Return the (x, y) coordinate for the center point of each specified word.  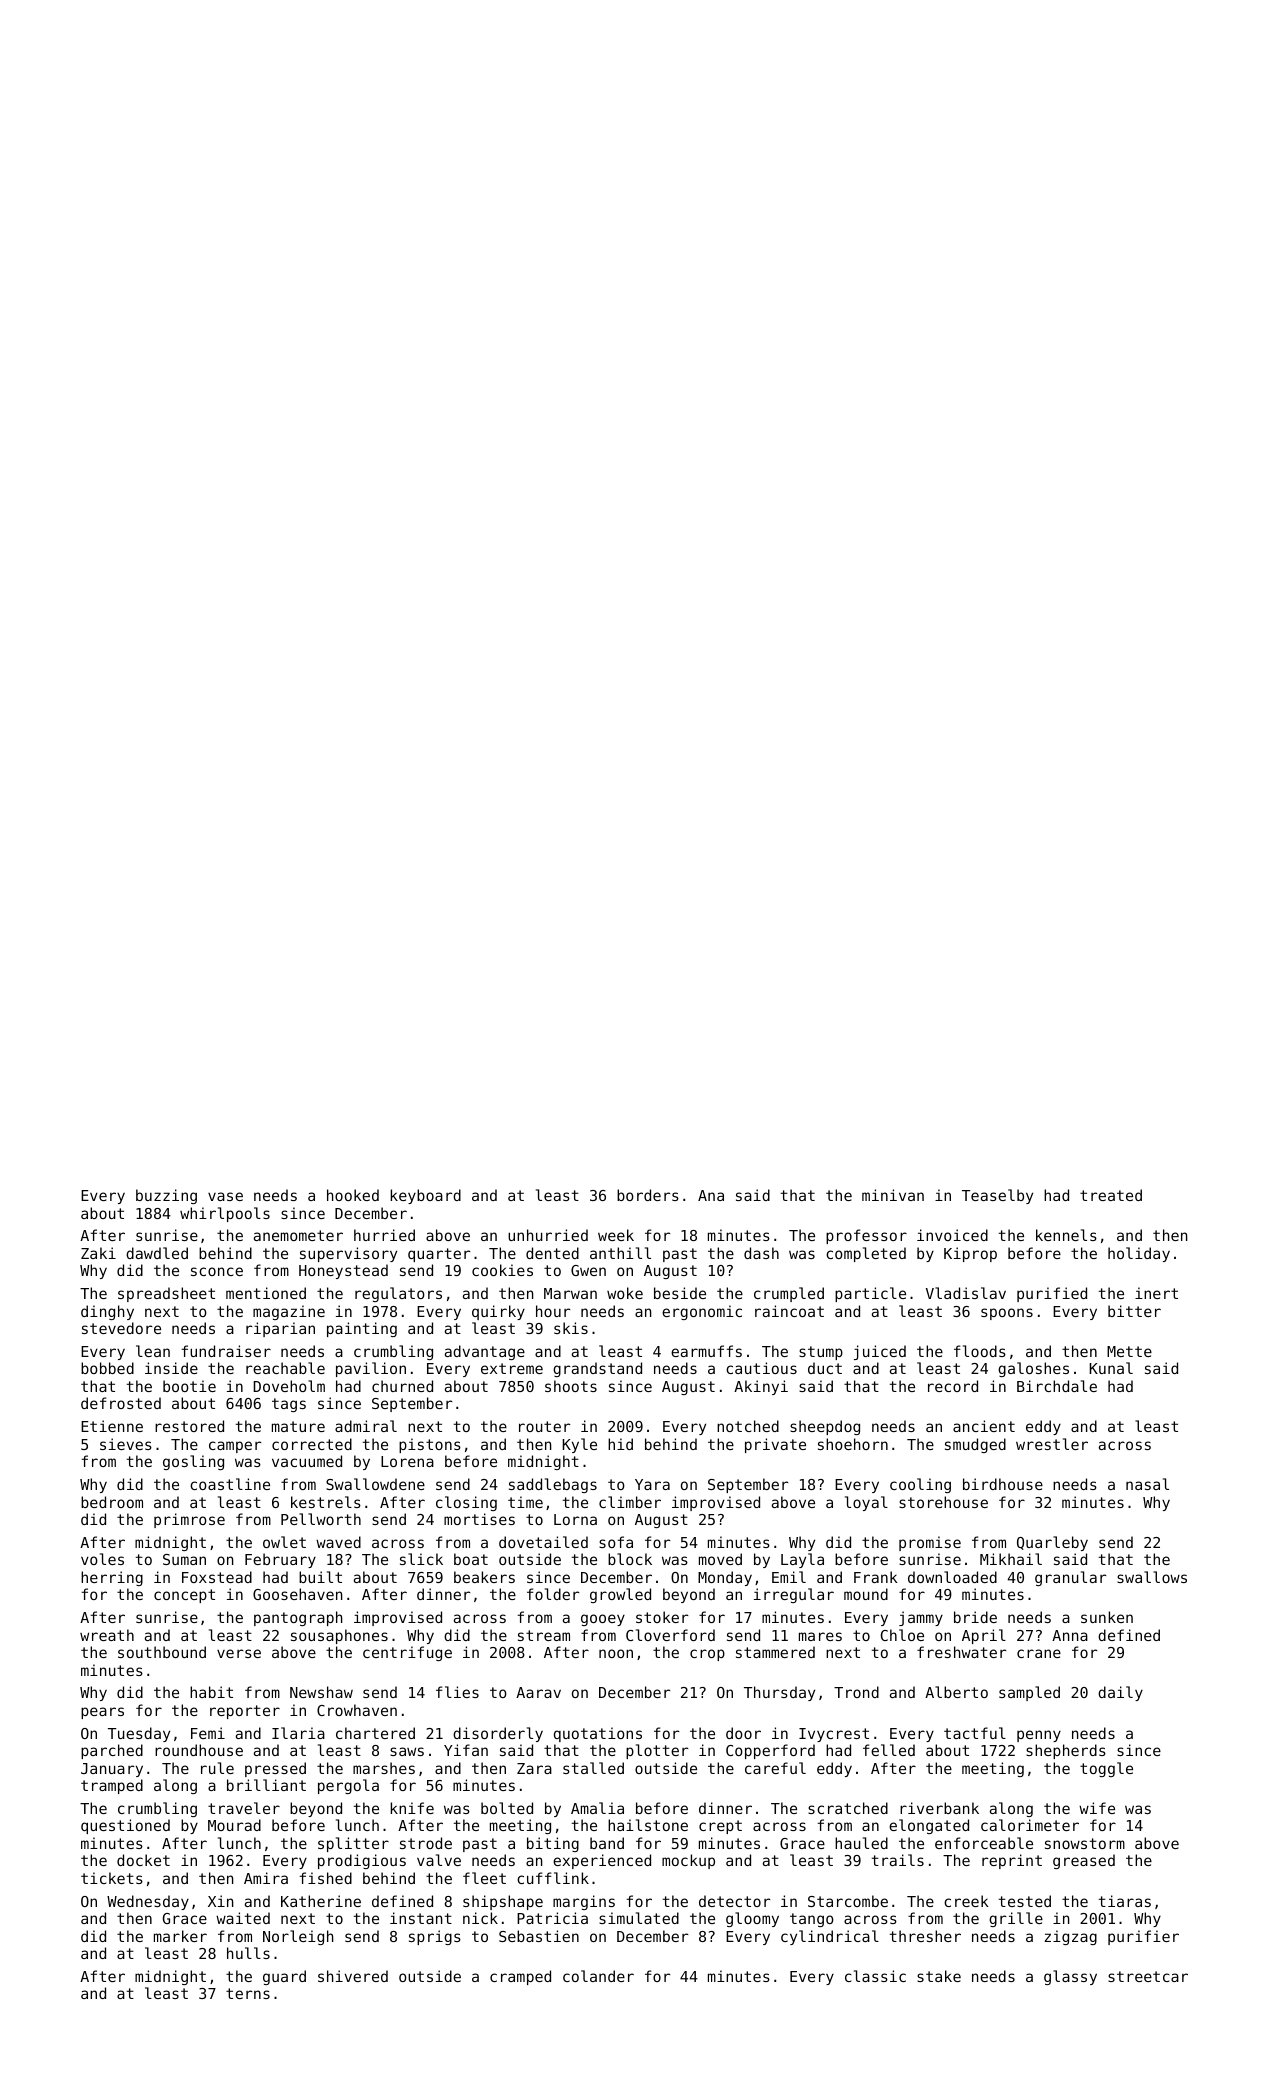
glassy (1070, 1977)
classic (875, 1976)
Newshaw (321, 1692)
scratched (848, 1808)
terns (248, 1993)
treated (1111, 1195)
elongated (929, 1826)
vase (225, 1196)
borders (648, 1195)
